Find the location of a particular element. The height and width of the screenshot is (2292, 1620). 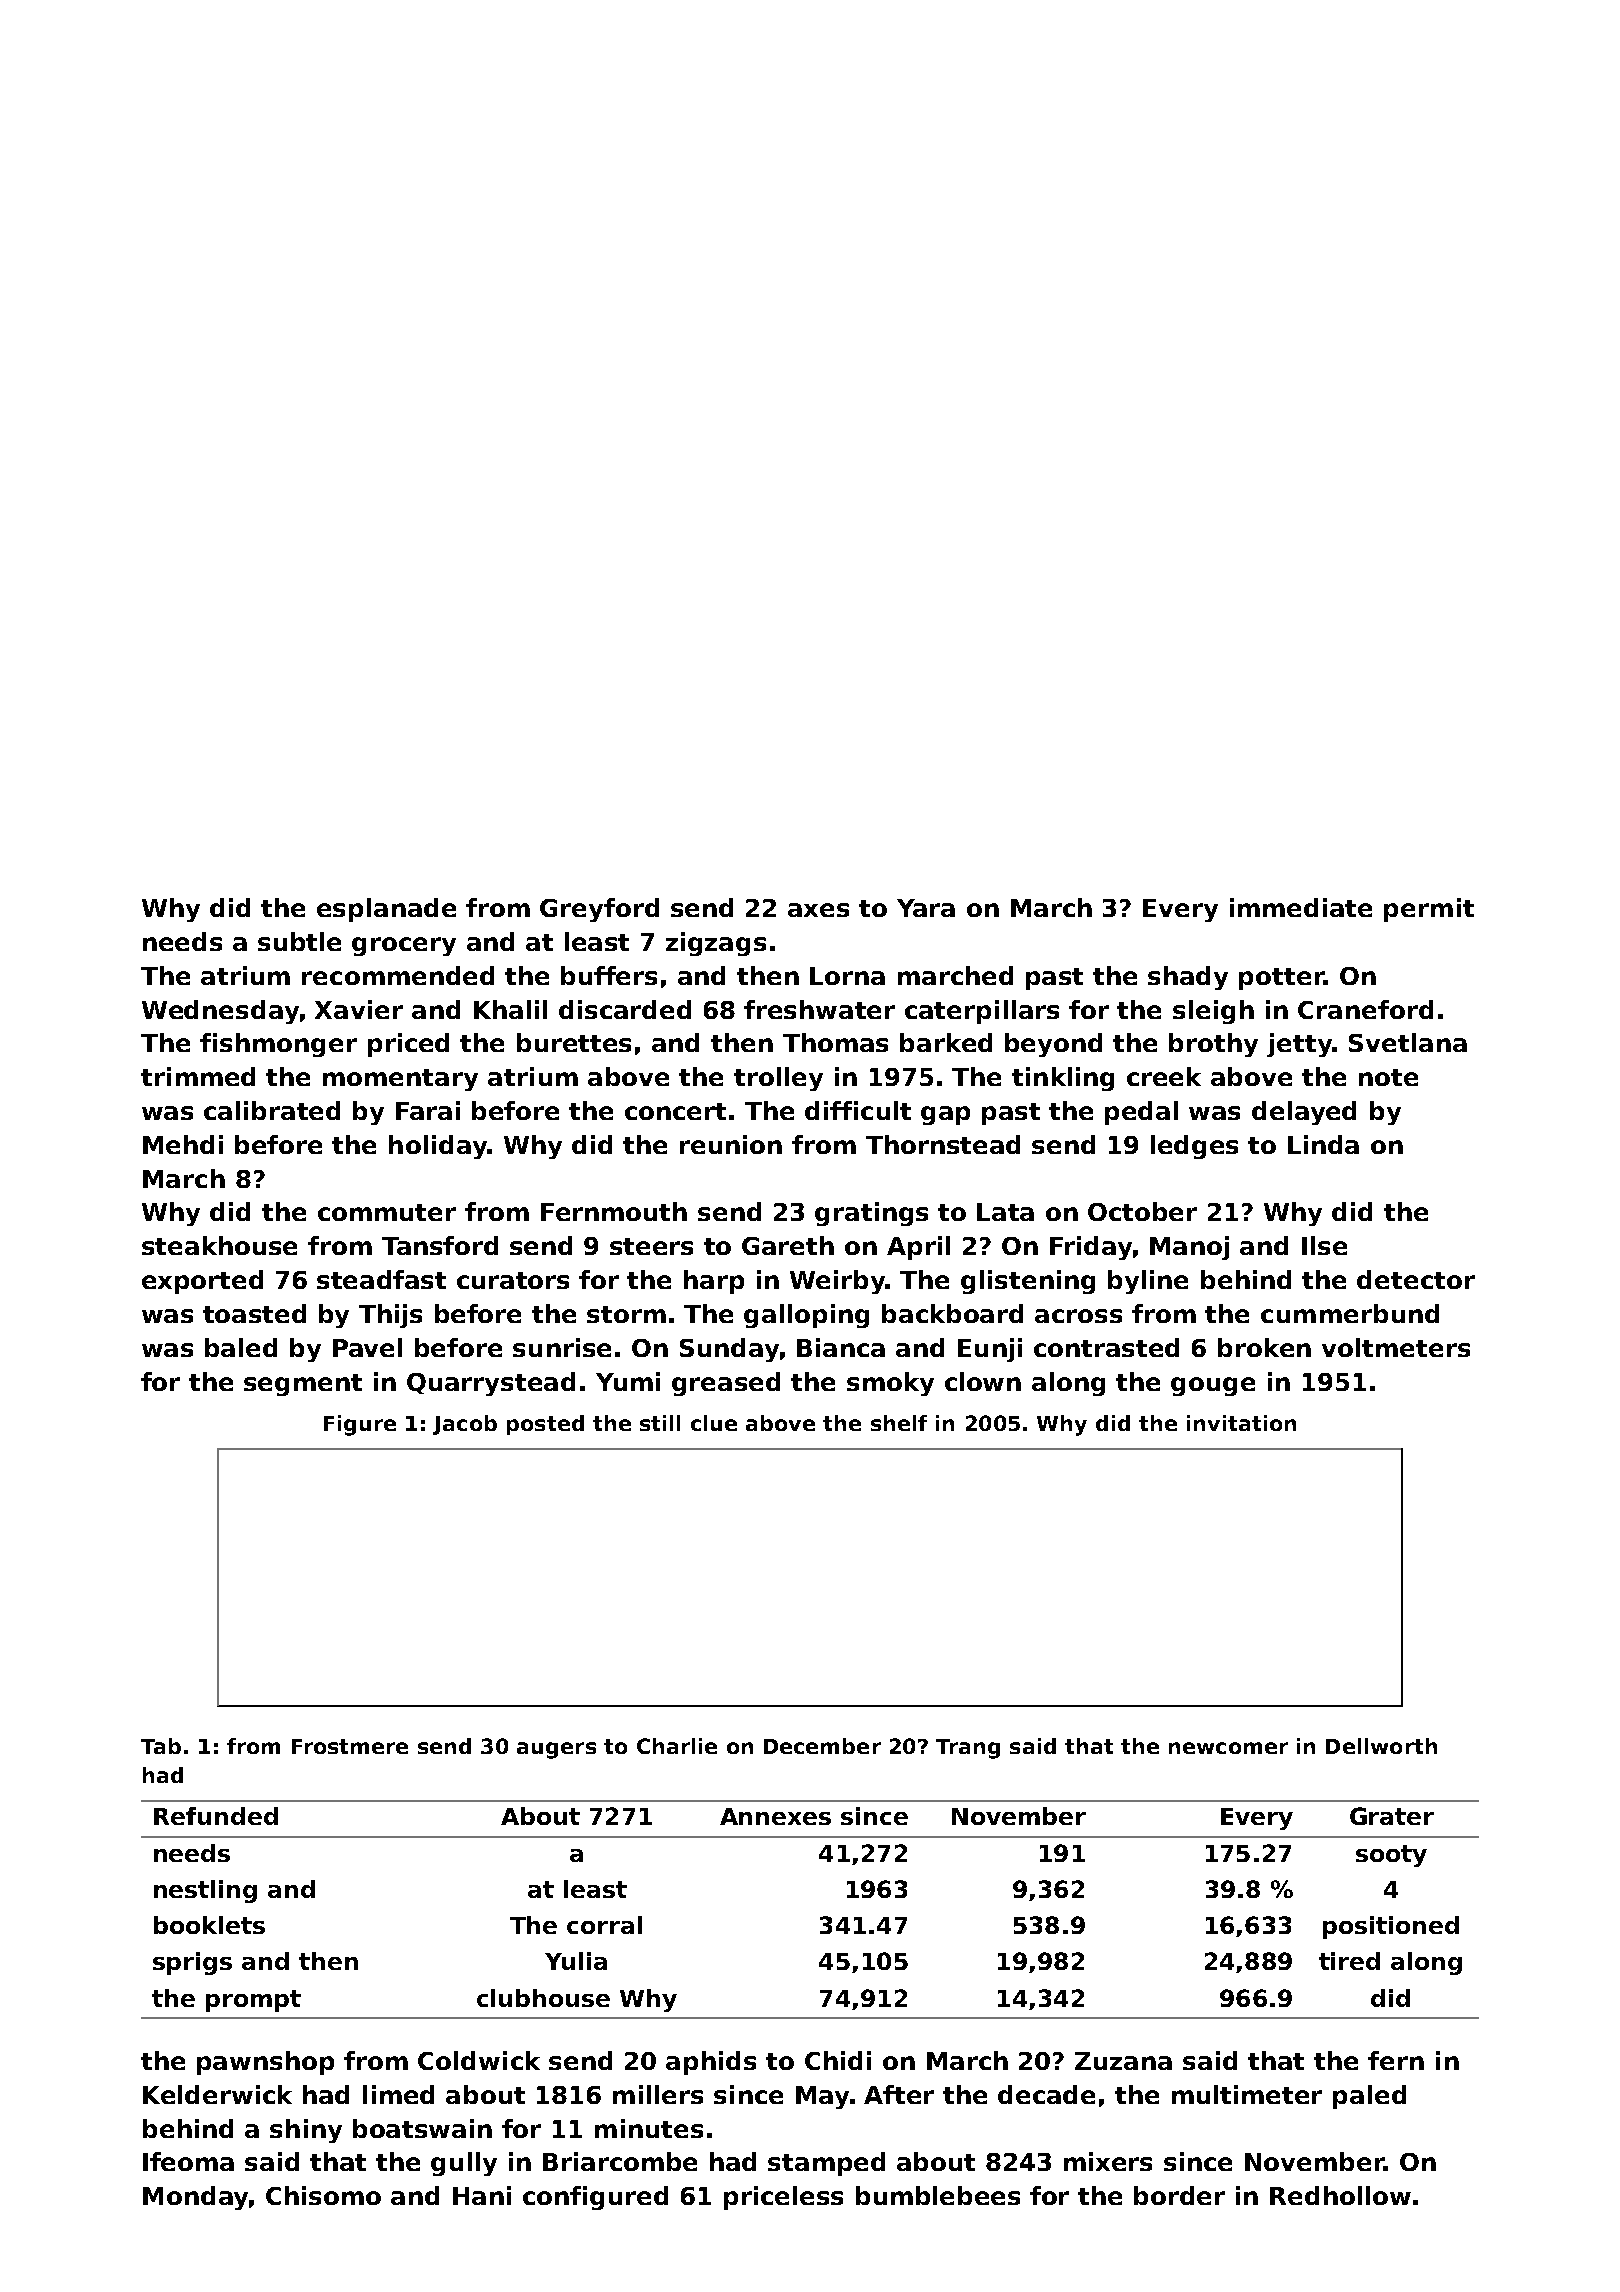

Monday is located at coordinates (195, 2198).
